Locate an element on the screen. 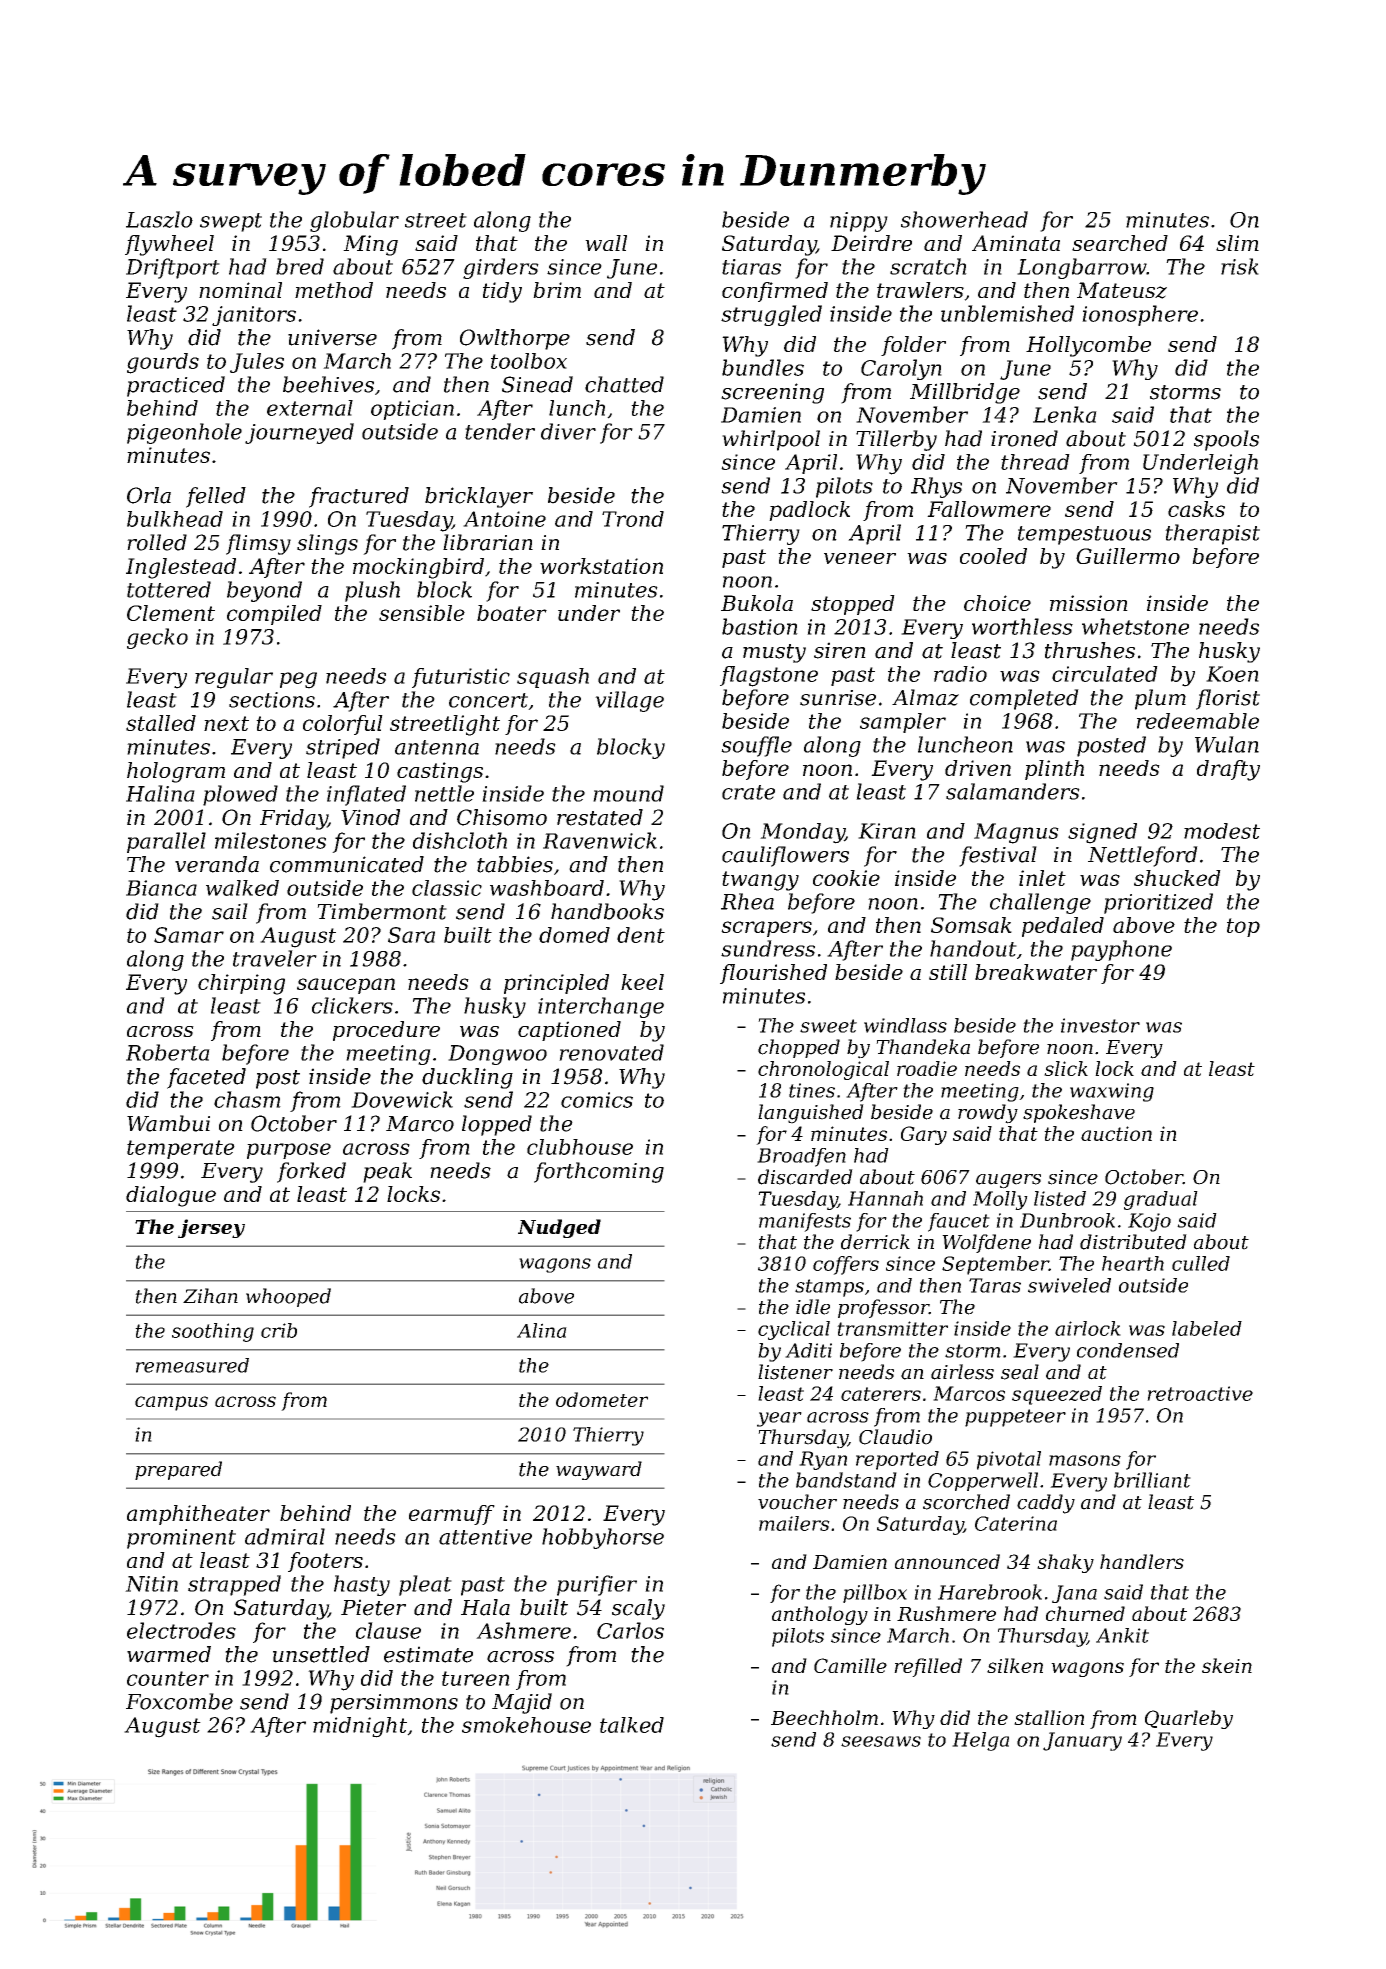  purpose is located at coordinates (289, 1151).
